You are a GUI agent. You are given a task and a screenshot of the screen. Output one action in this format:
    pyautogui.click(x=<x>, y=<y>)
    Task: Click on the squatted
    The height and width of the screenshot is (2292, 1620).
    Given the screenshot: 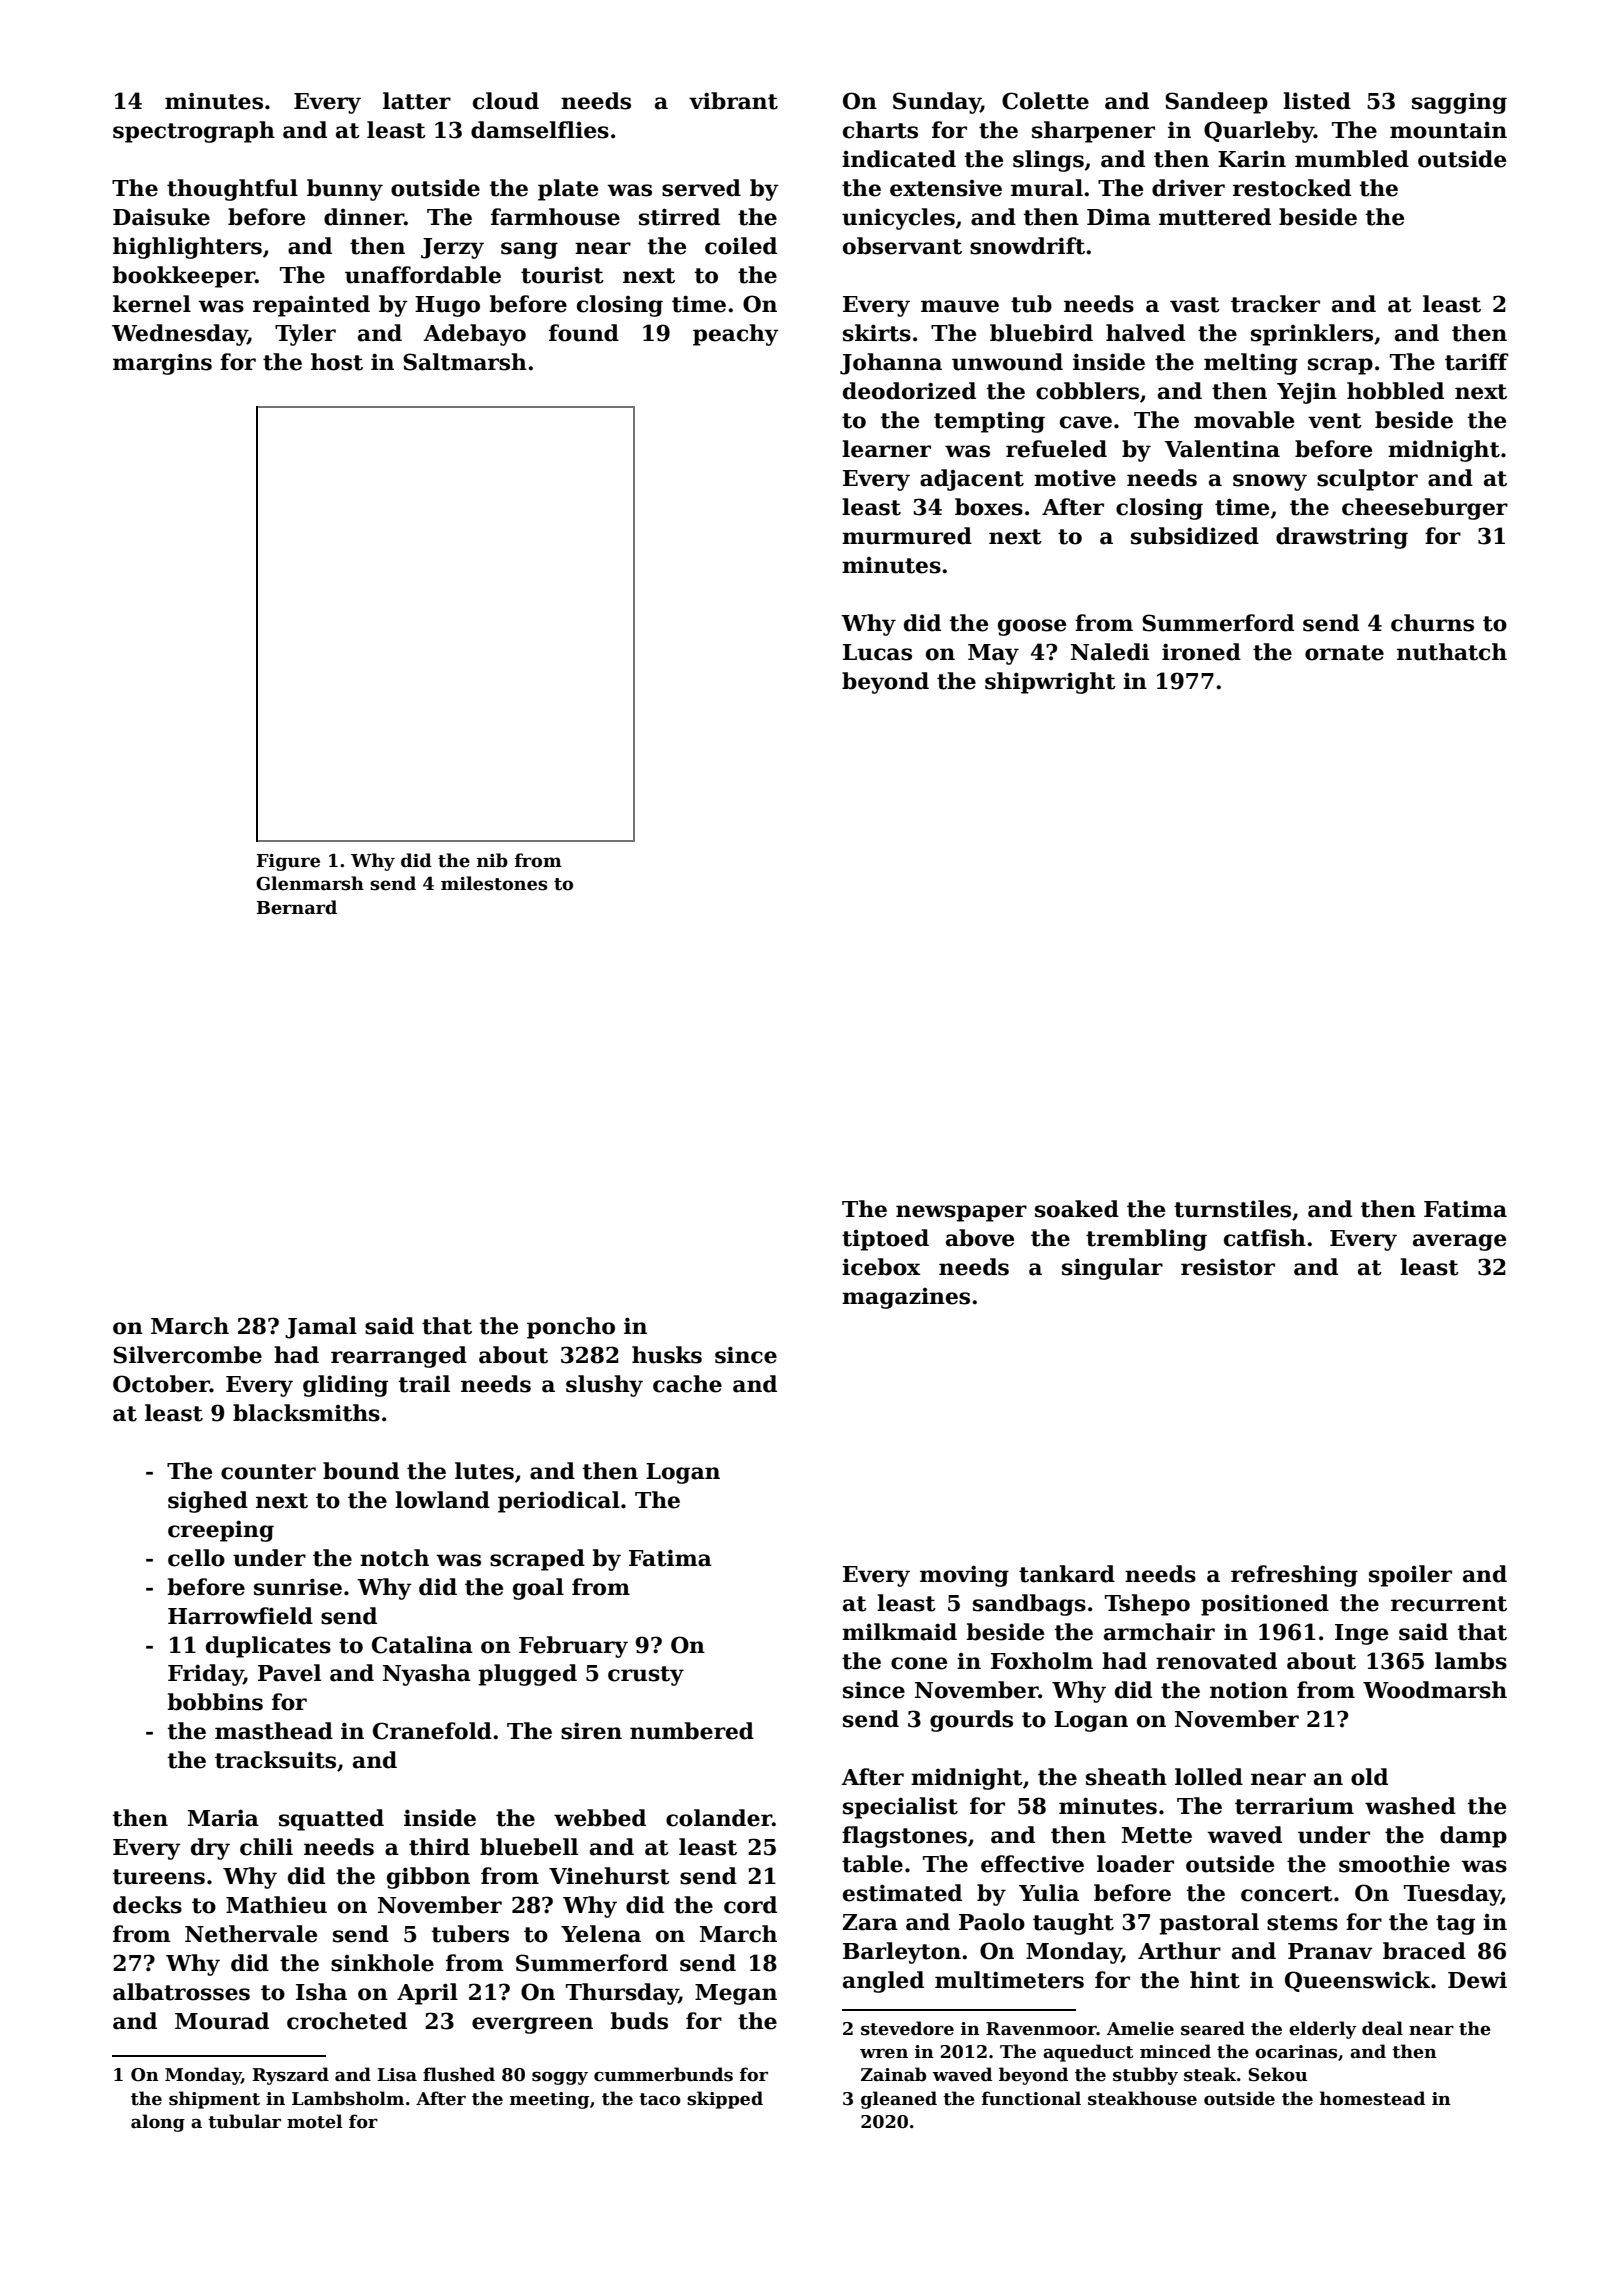 What is the action you would take?
    pyautogui.click(x=331, y=1820)
